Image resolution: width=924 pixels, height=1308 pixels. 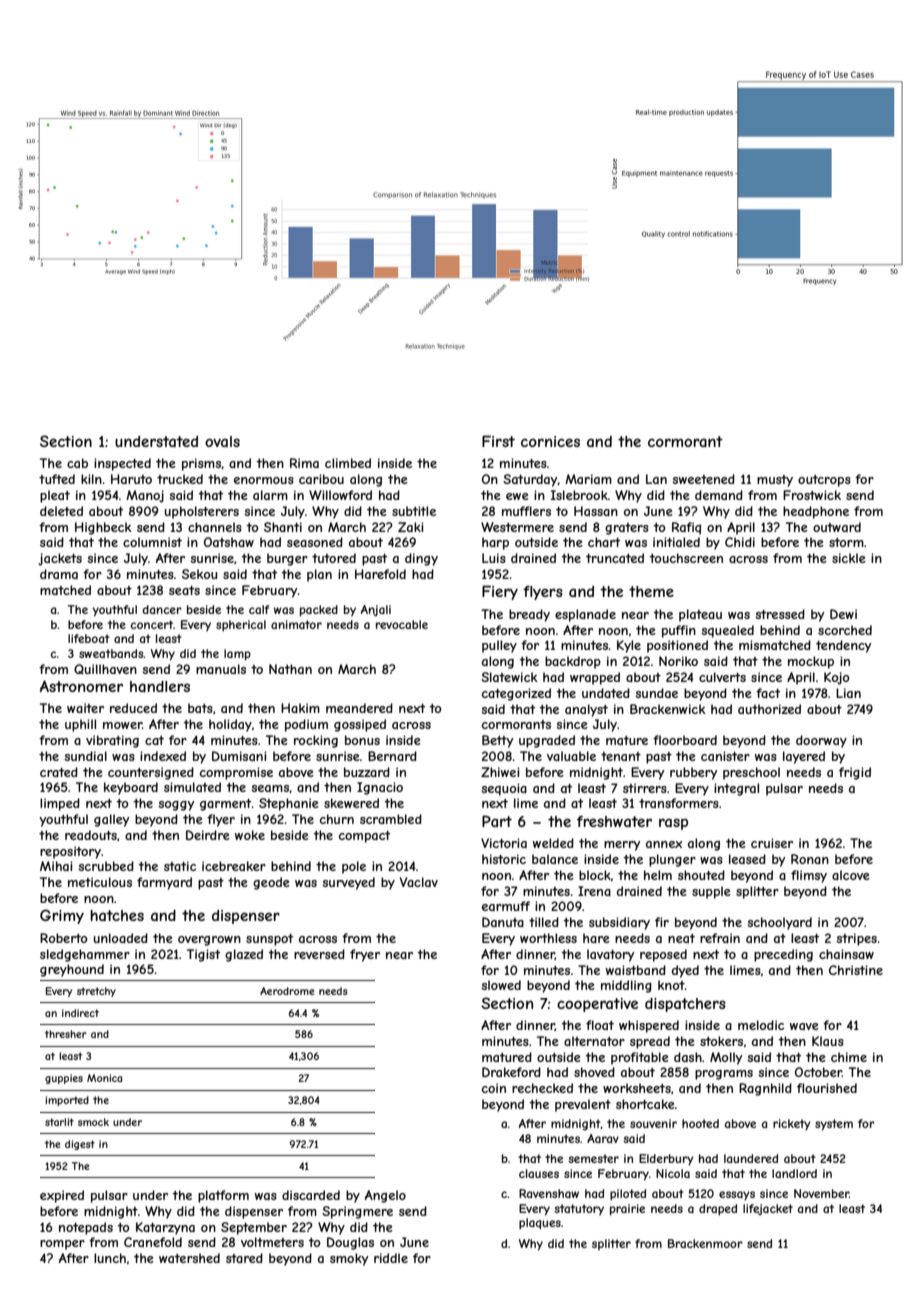 I want to click on preceding, so click(x=783, y=955).
